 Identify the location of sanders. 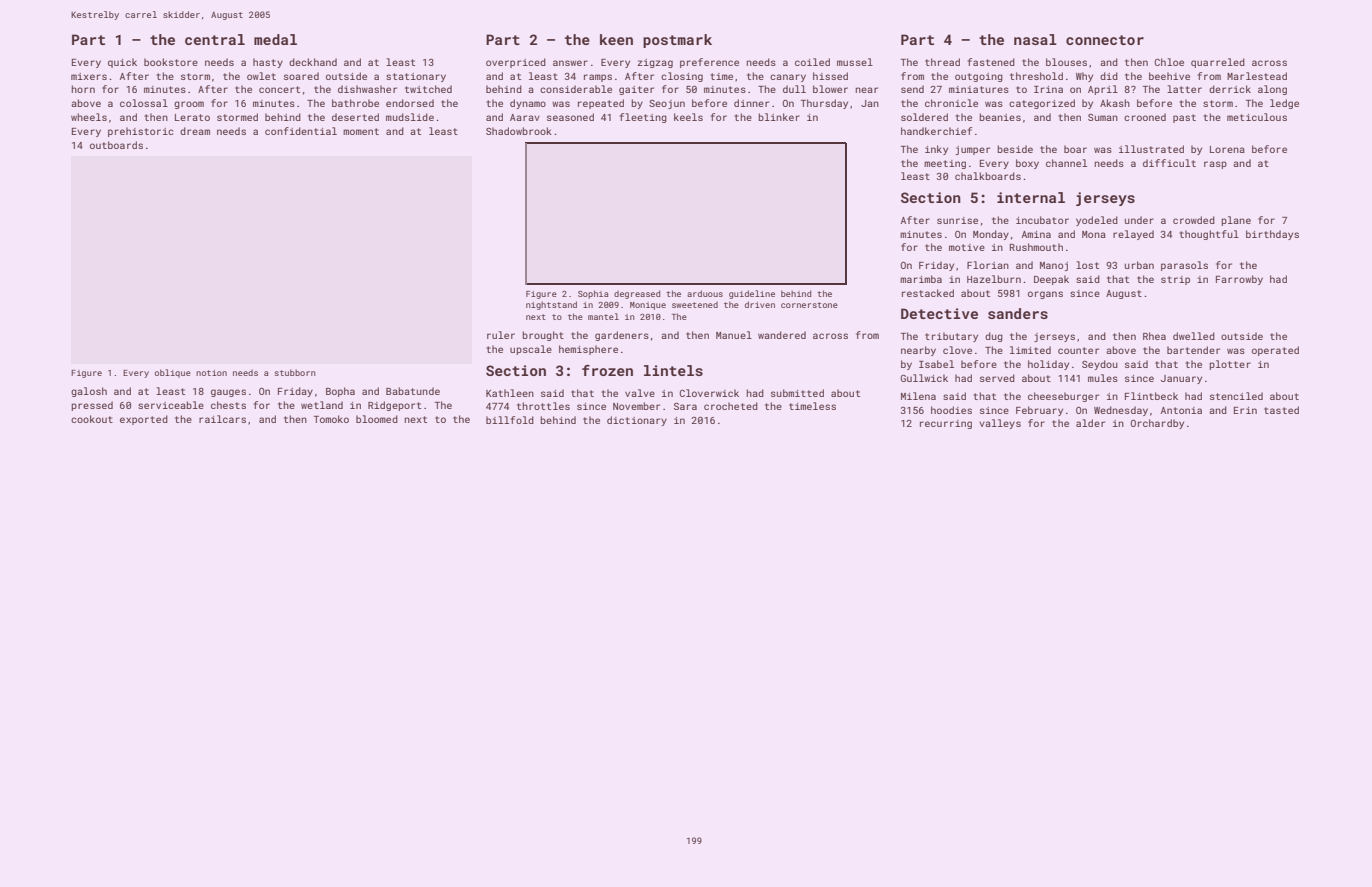
(1018, 313).
